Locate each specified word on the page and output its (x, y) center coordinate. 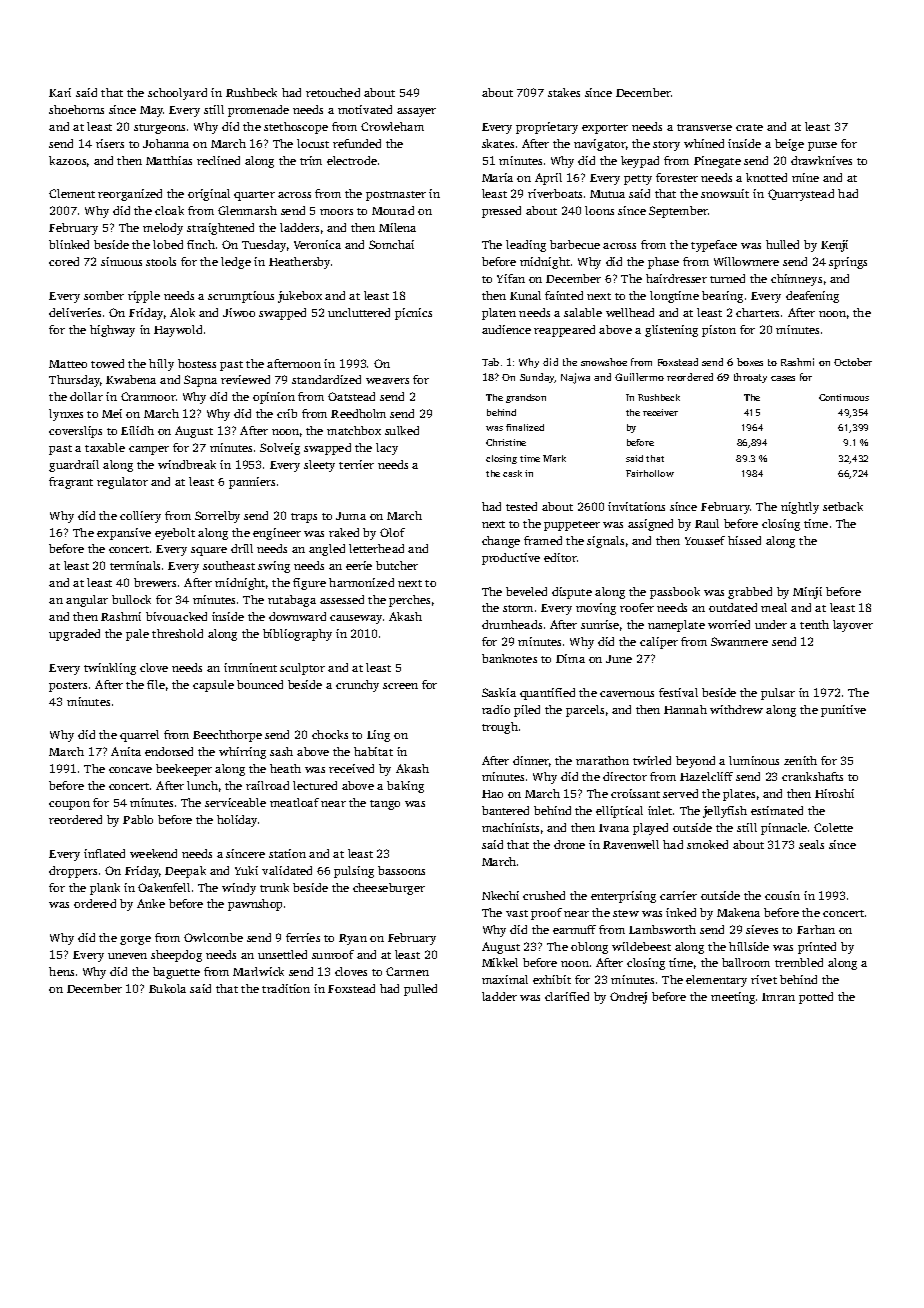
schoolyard (177, 94)
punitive (843, 711)
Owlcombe (213, 937)
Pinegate (717, 162)
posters (68, 687)
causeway (356, 619)
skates (498, 143)
